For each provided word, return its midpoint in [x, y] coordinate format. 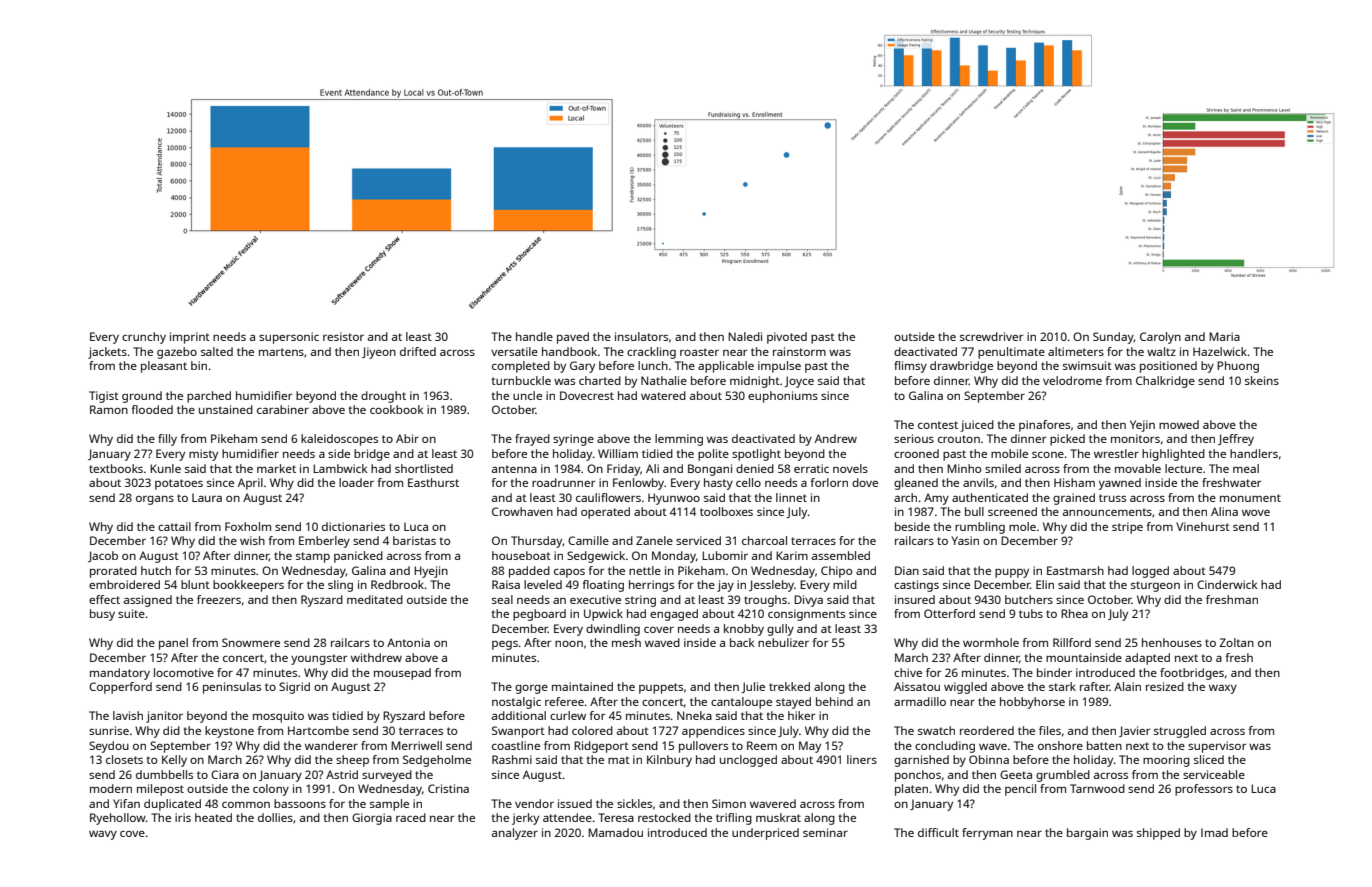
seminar [825, 832]
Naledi [745, 336]
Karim [792, 555]
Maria [1224, 336]
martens [281, 352]
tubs [1031, 613]
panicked [358, 557]
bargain [1087, 834]
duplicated [172, 805]
